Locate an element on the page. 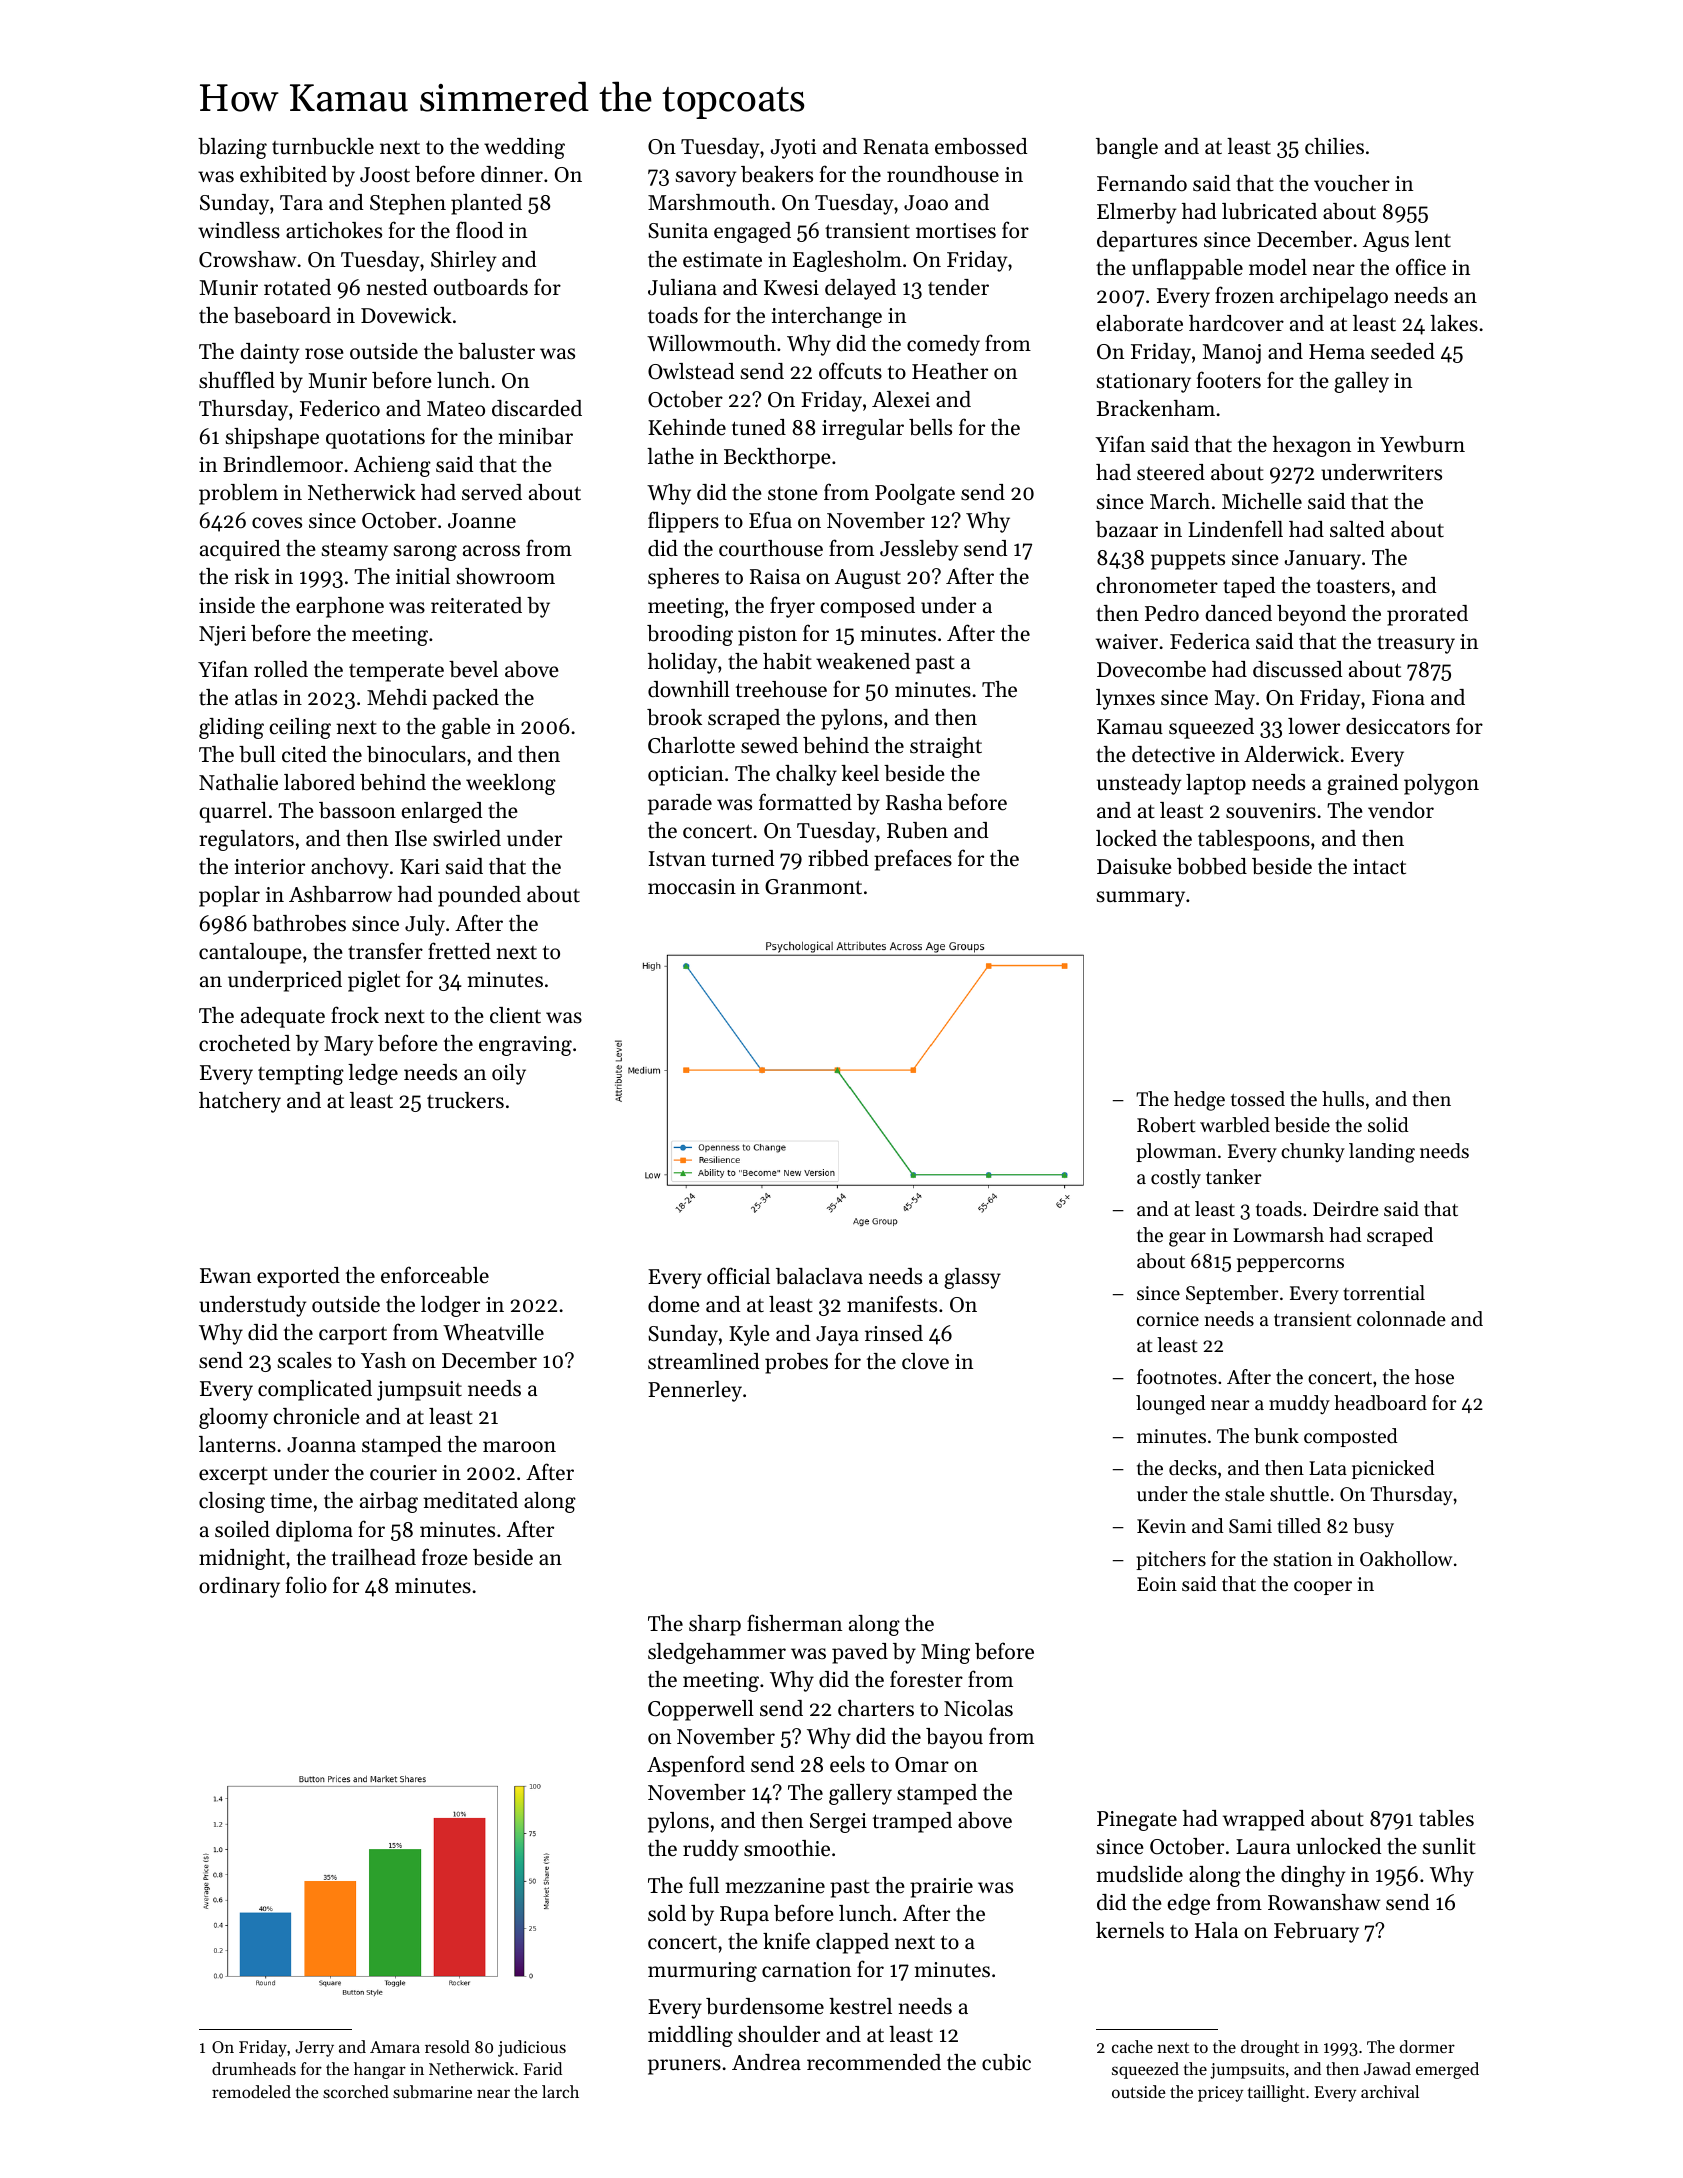 This page has height=2178, width=1683. Yewburn is located at coordinates (1422, 444).
